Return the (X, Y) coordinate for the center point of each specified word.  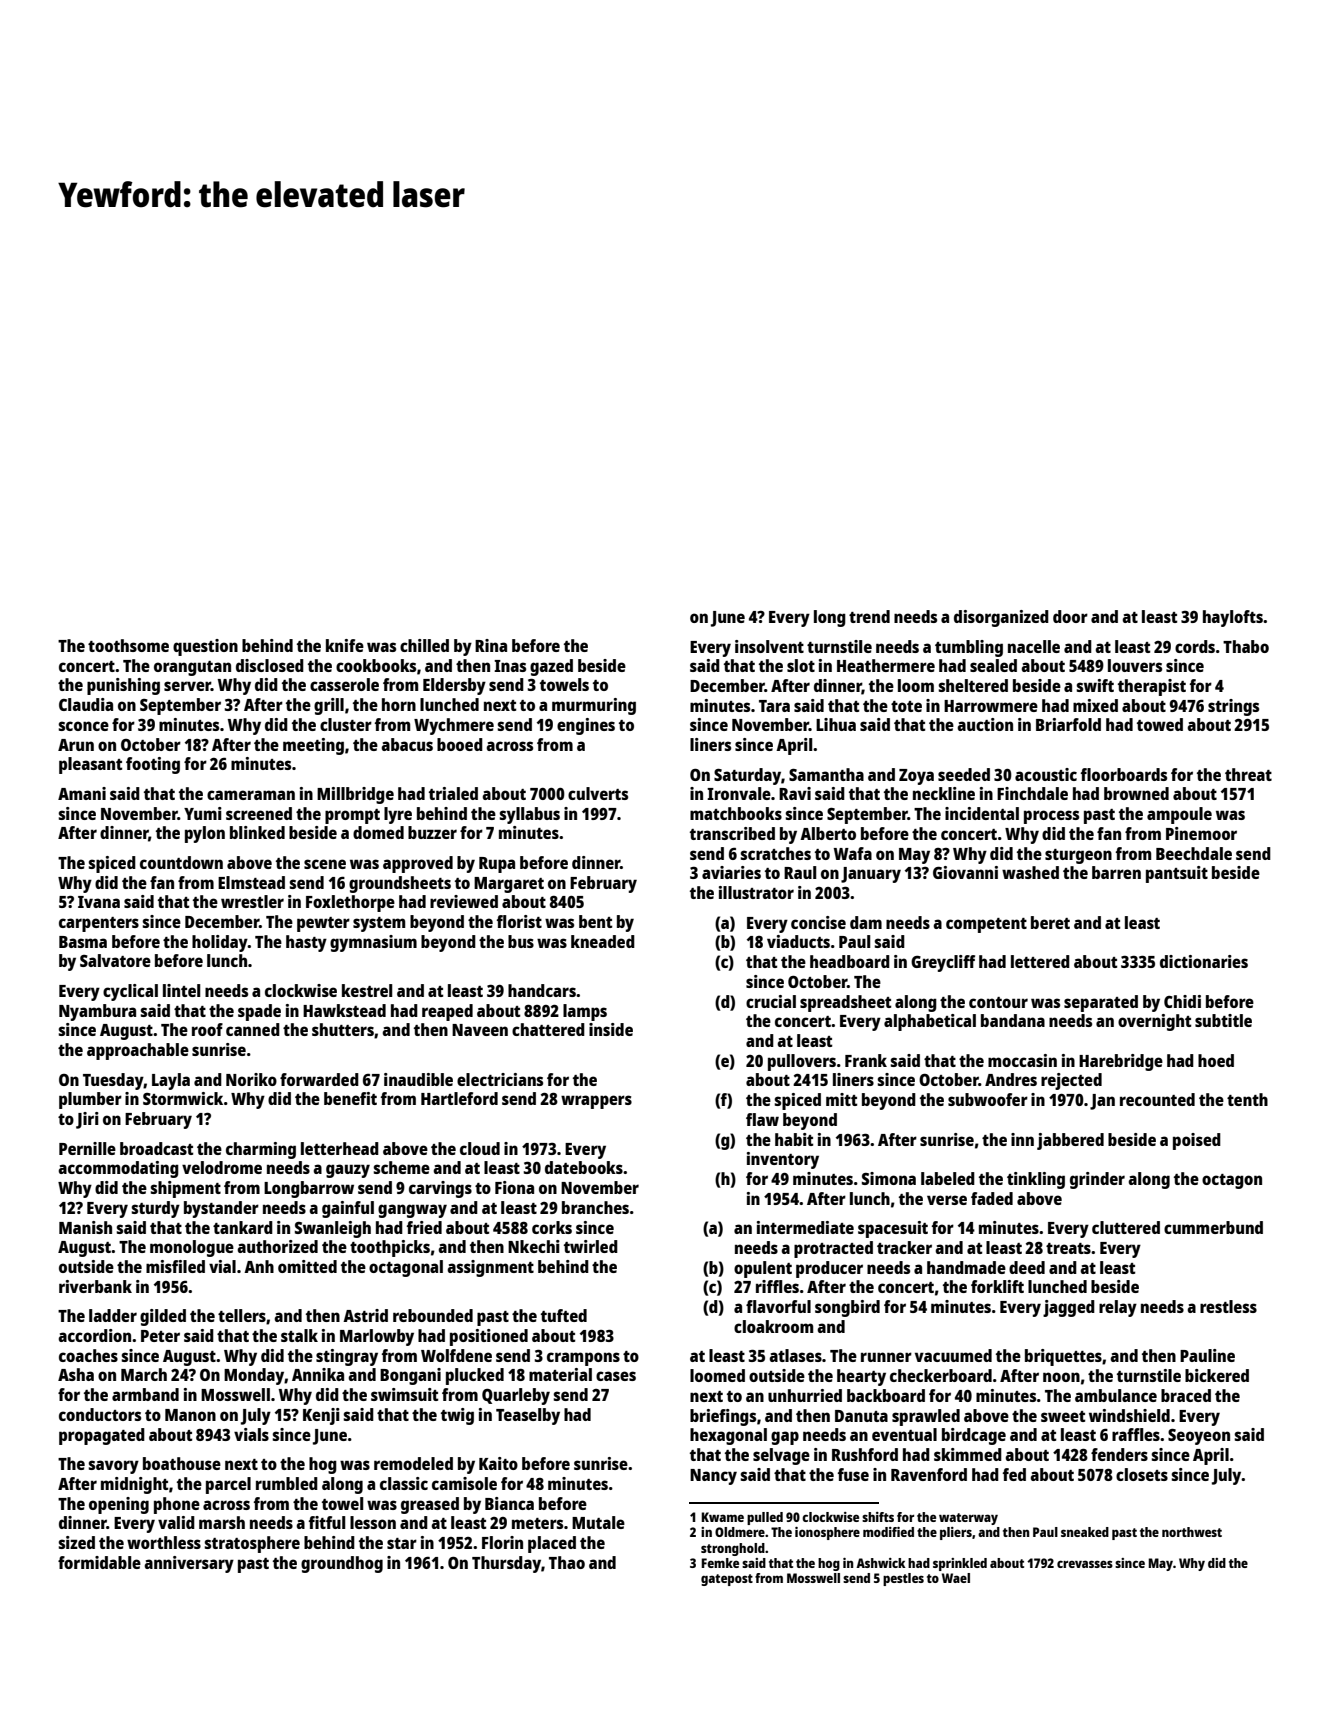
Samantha (826, 774)
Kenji (321, 1416)
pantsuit (1177, 874)
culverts (598, 793)
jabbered (1070, 1141)
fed (1014, 1474)
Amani (82, 793)
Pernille (87, 1148)
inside (611, 1029)
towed (1160, 724)
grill (329, 706)
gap (785, 1438)
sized (76, 1542)
